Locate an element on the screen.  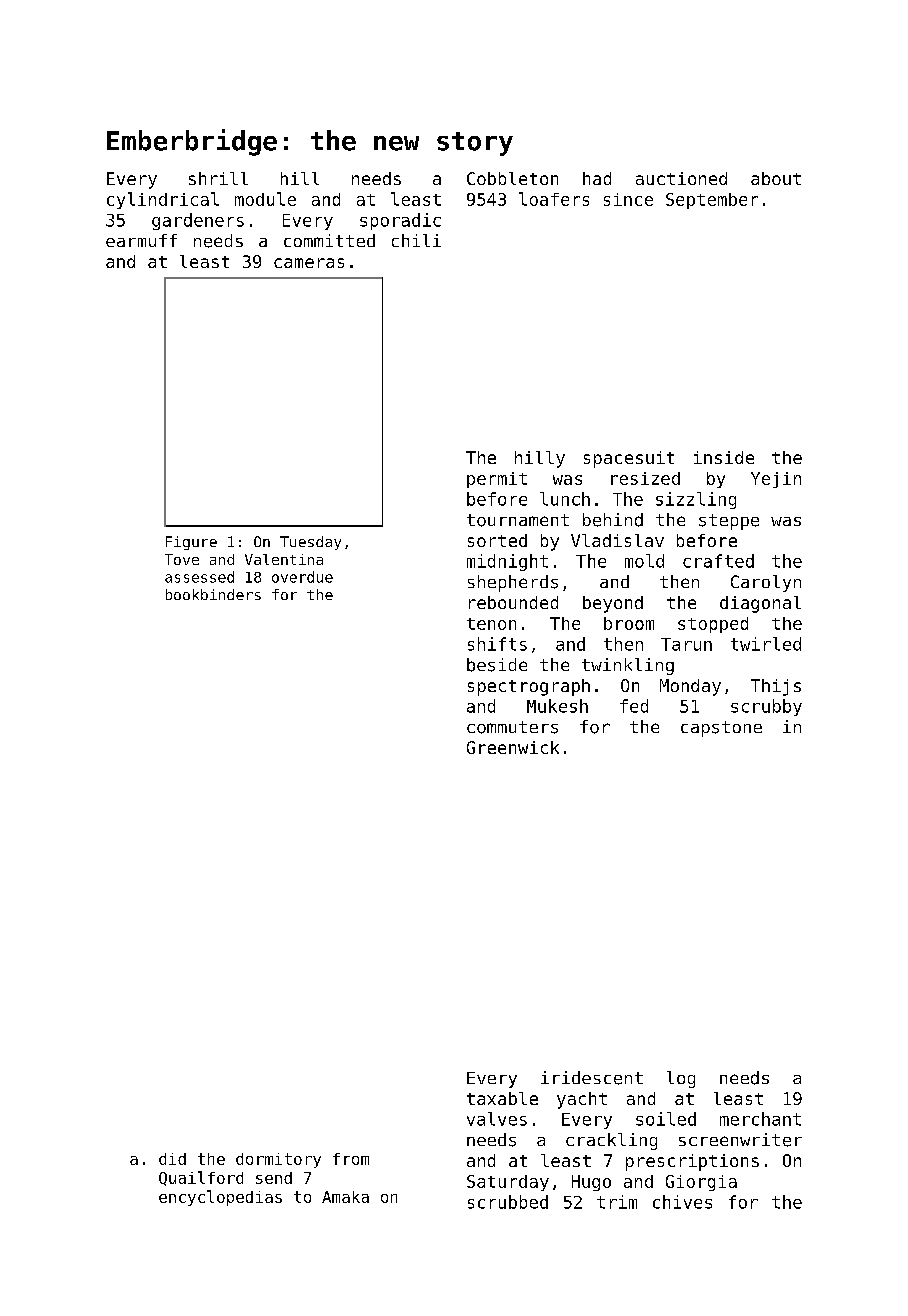
shrill is located at coordinates (218, 178).
